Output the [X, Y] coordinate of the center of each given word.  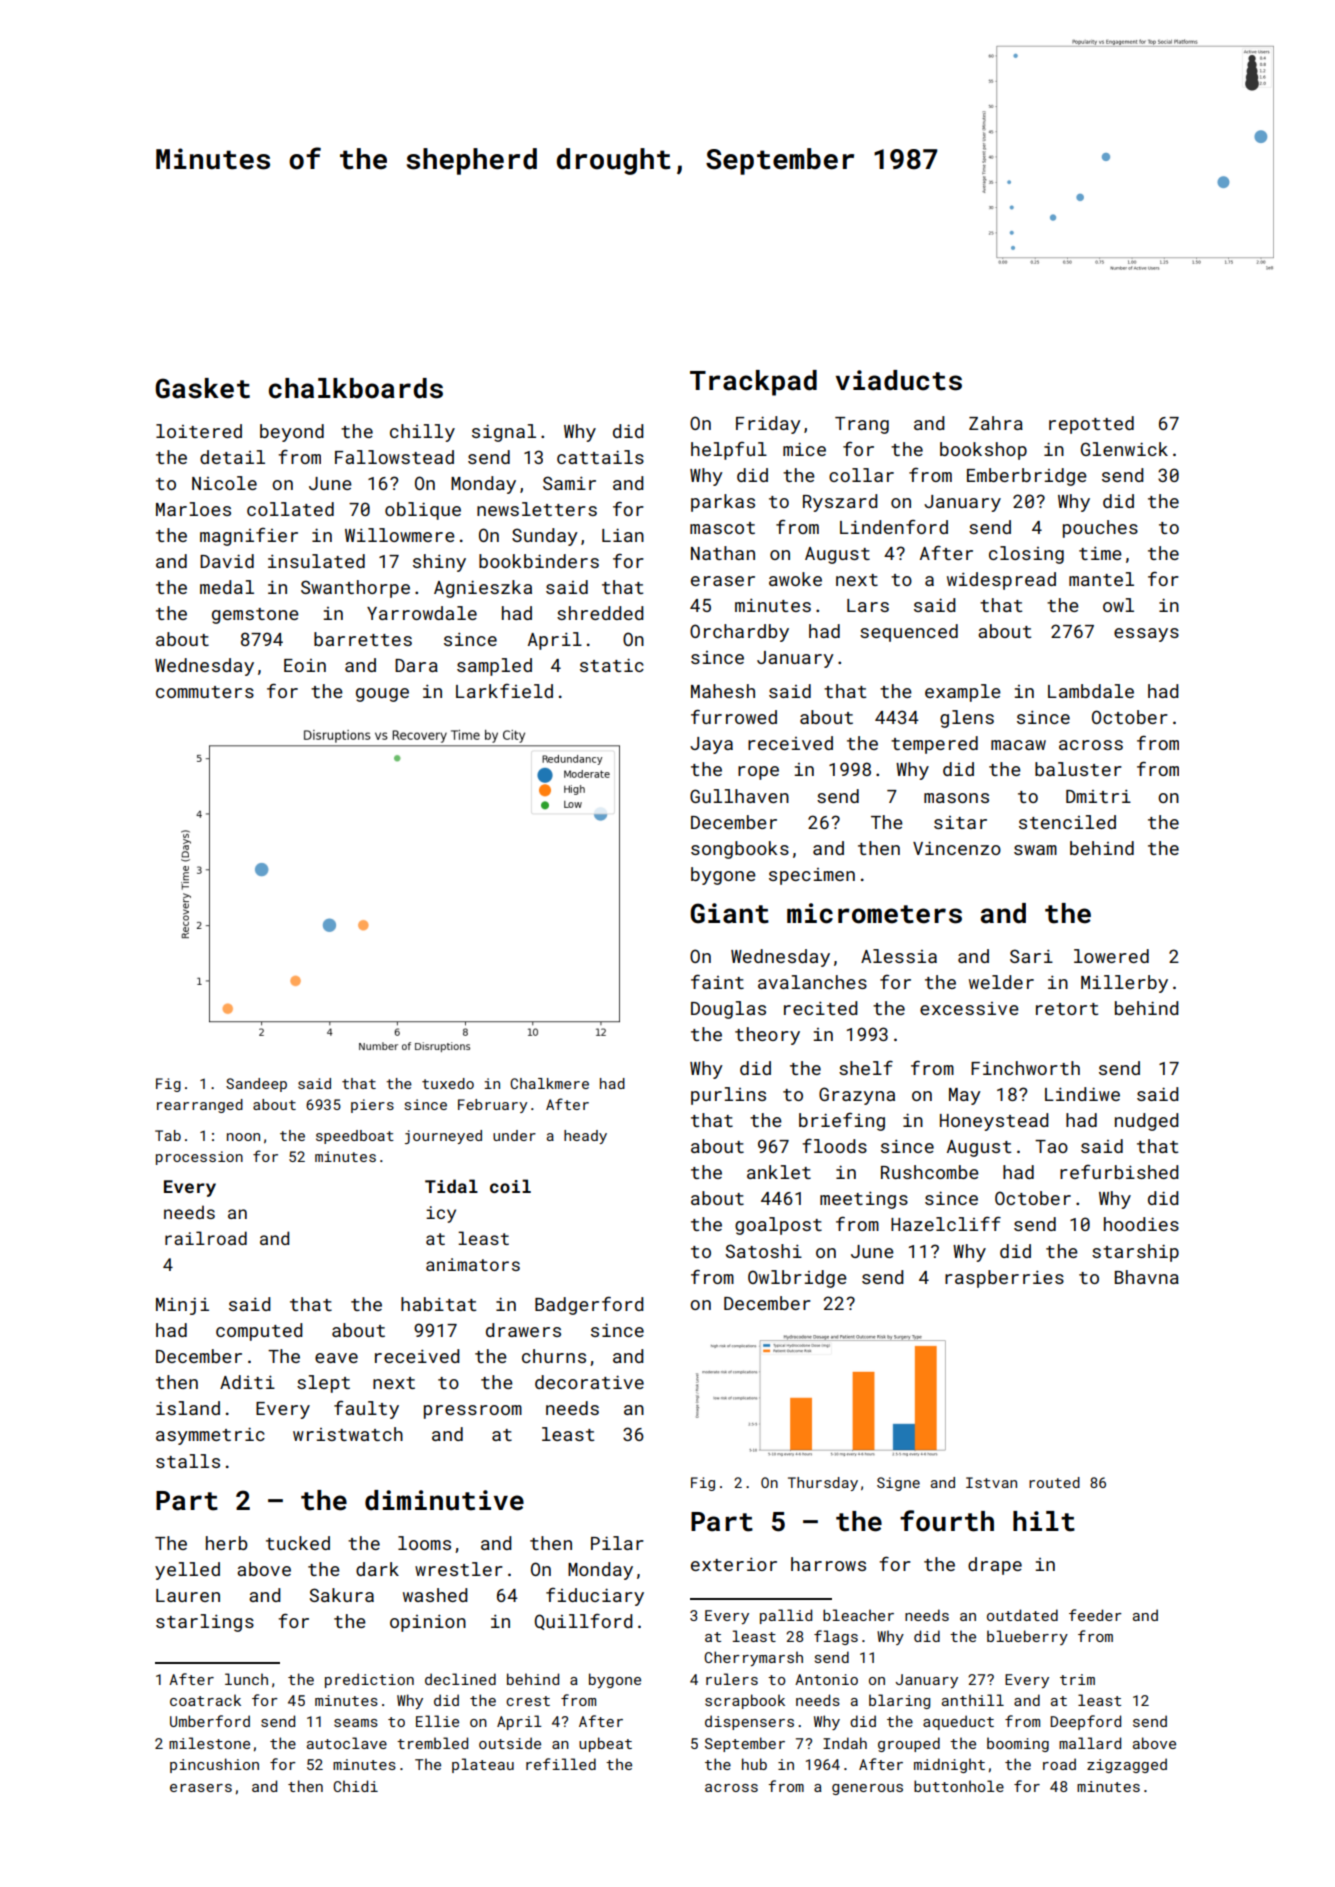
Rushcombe [930, 1172]
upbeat [605, 1744]
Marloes [193, 509]
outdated [1022, 1615]
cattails [600, 457]
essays [1146, 635]
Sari [1031, 956]
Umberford [210, 1721]
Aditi [247, 1382]
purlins [728, 1096]
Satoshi [764, 1251]
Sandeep [256, 1085]
